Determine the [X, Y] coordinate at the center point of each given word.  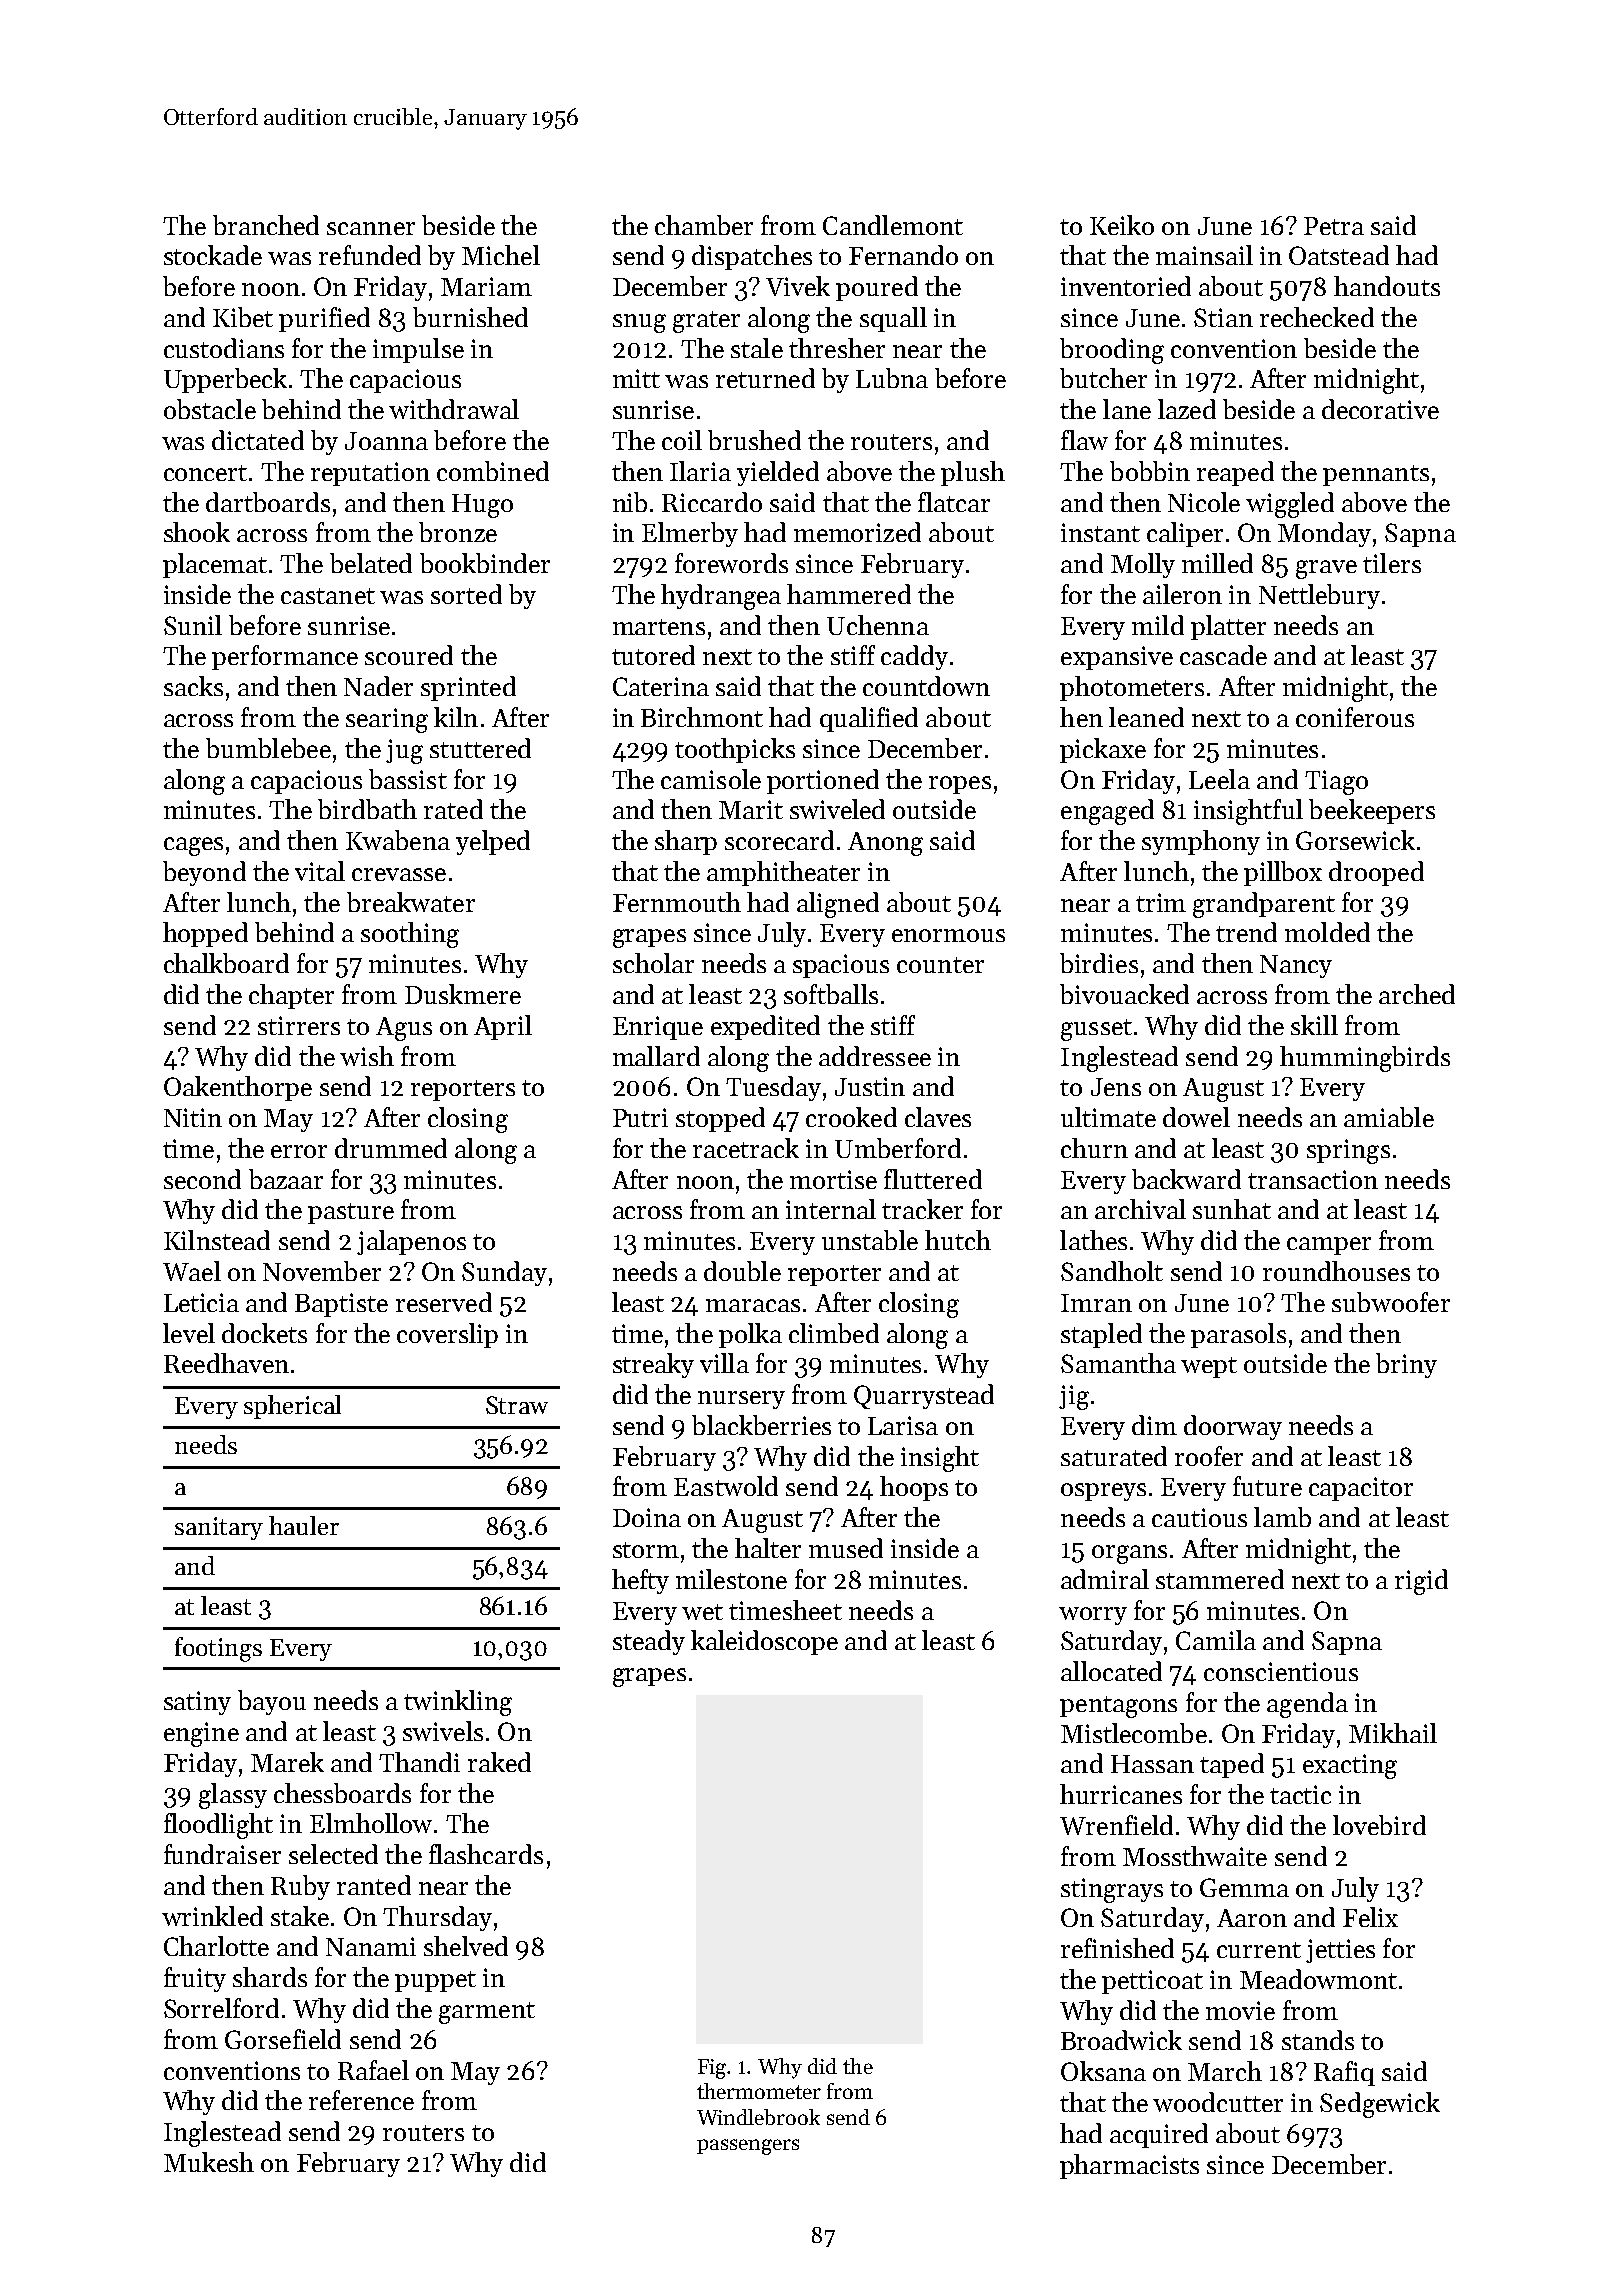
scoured [409, 655]
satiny [197, 1703]
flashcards [486, 1854]
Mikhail [1393, 1733]
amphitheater [783, 873]
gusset [1096, 1030]
